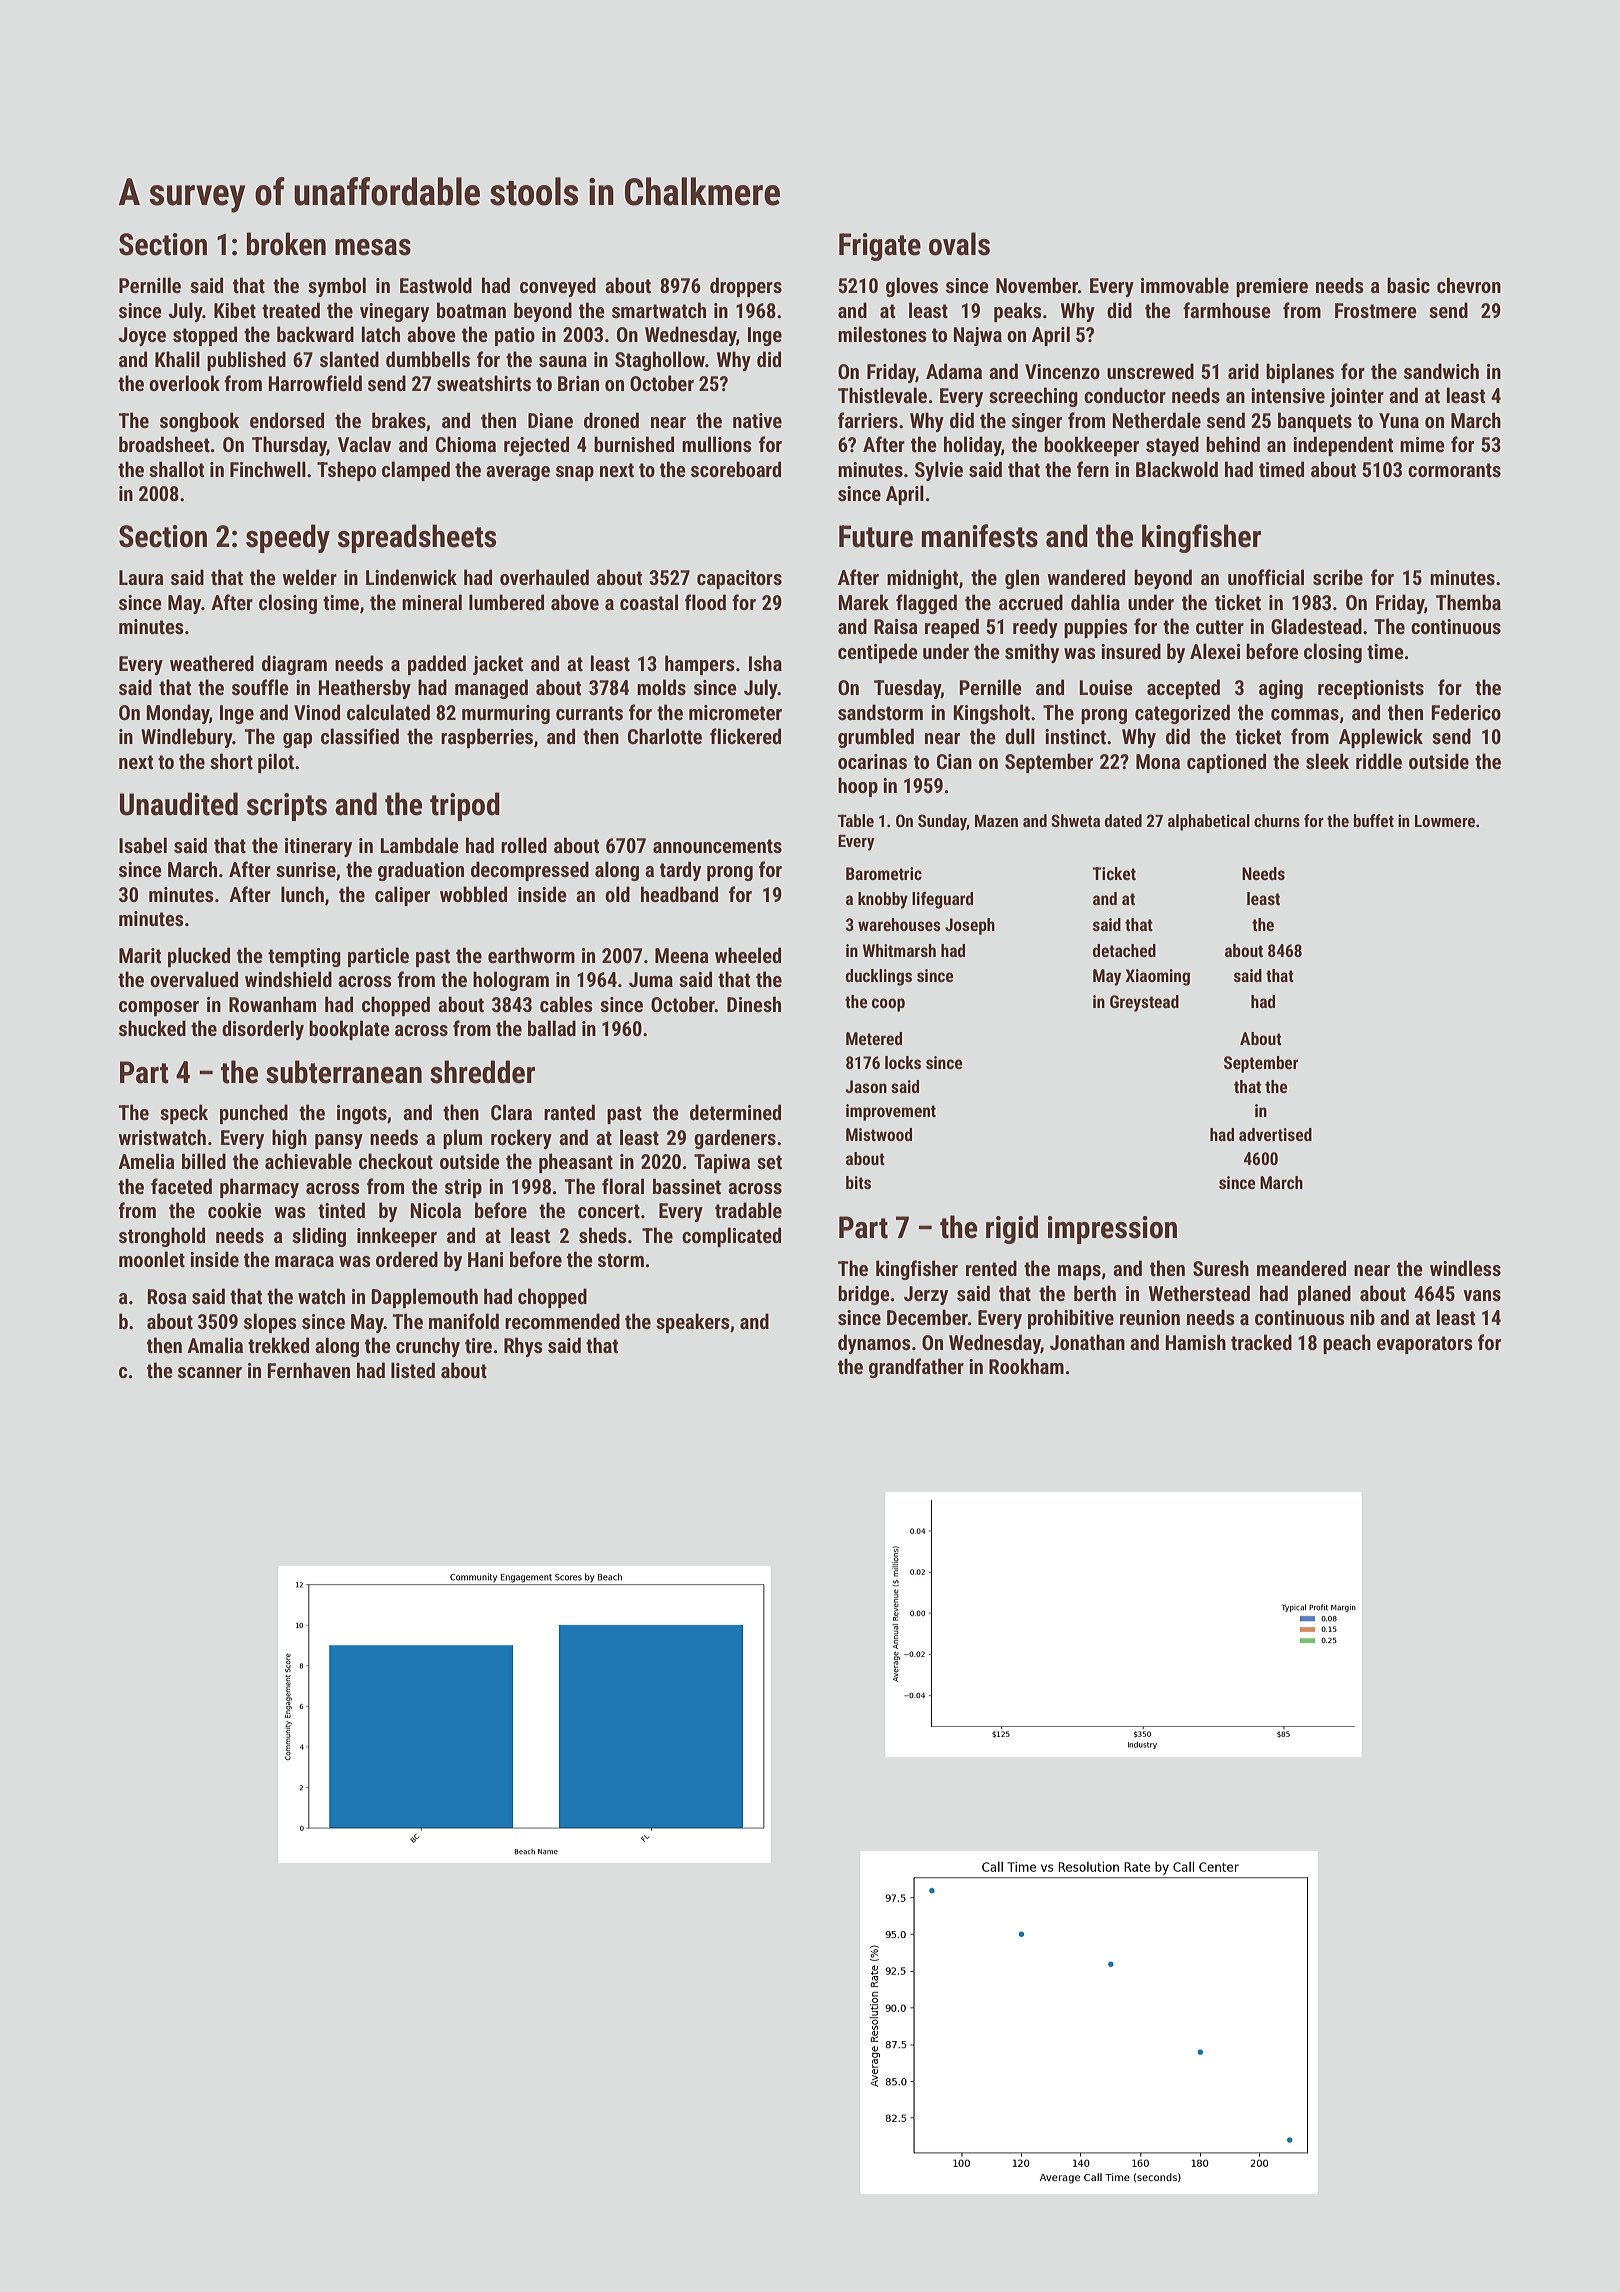 The height and width of the page is (2292, 1620). Describe the element at coordinates (1376, 310) in the page. I see `Frostmere` at that location.
